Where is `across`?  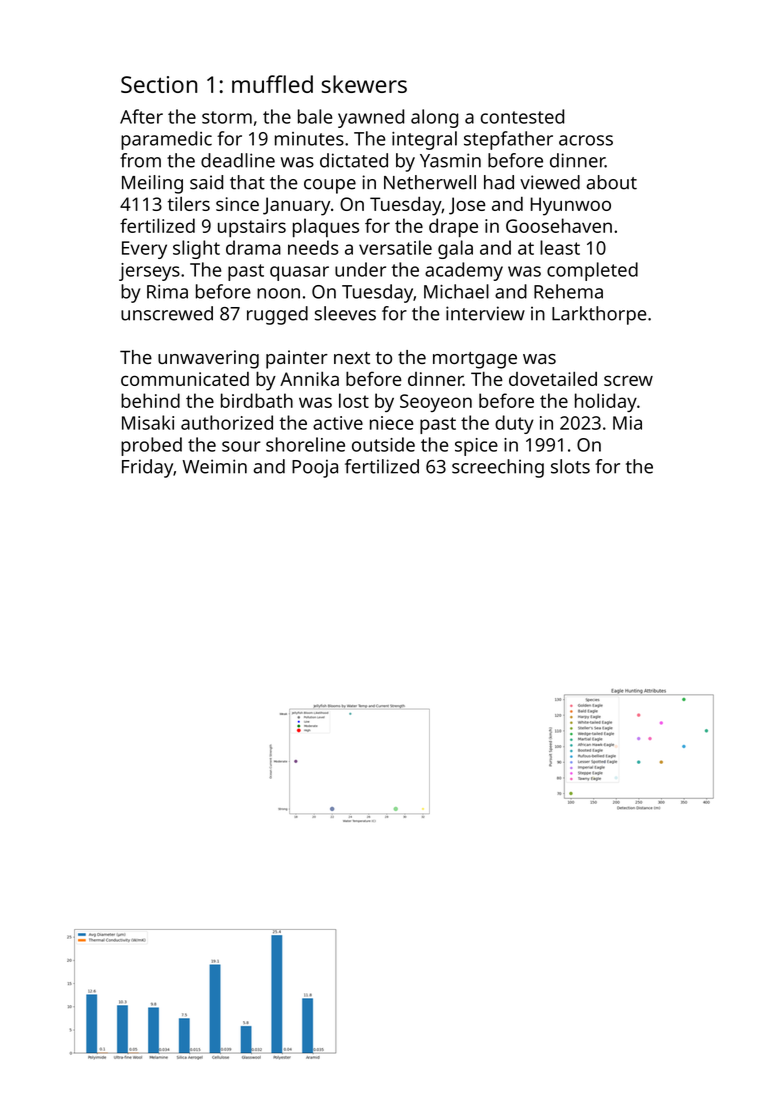
across is located at coordinates (586, 140).
